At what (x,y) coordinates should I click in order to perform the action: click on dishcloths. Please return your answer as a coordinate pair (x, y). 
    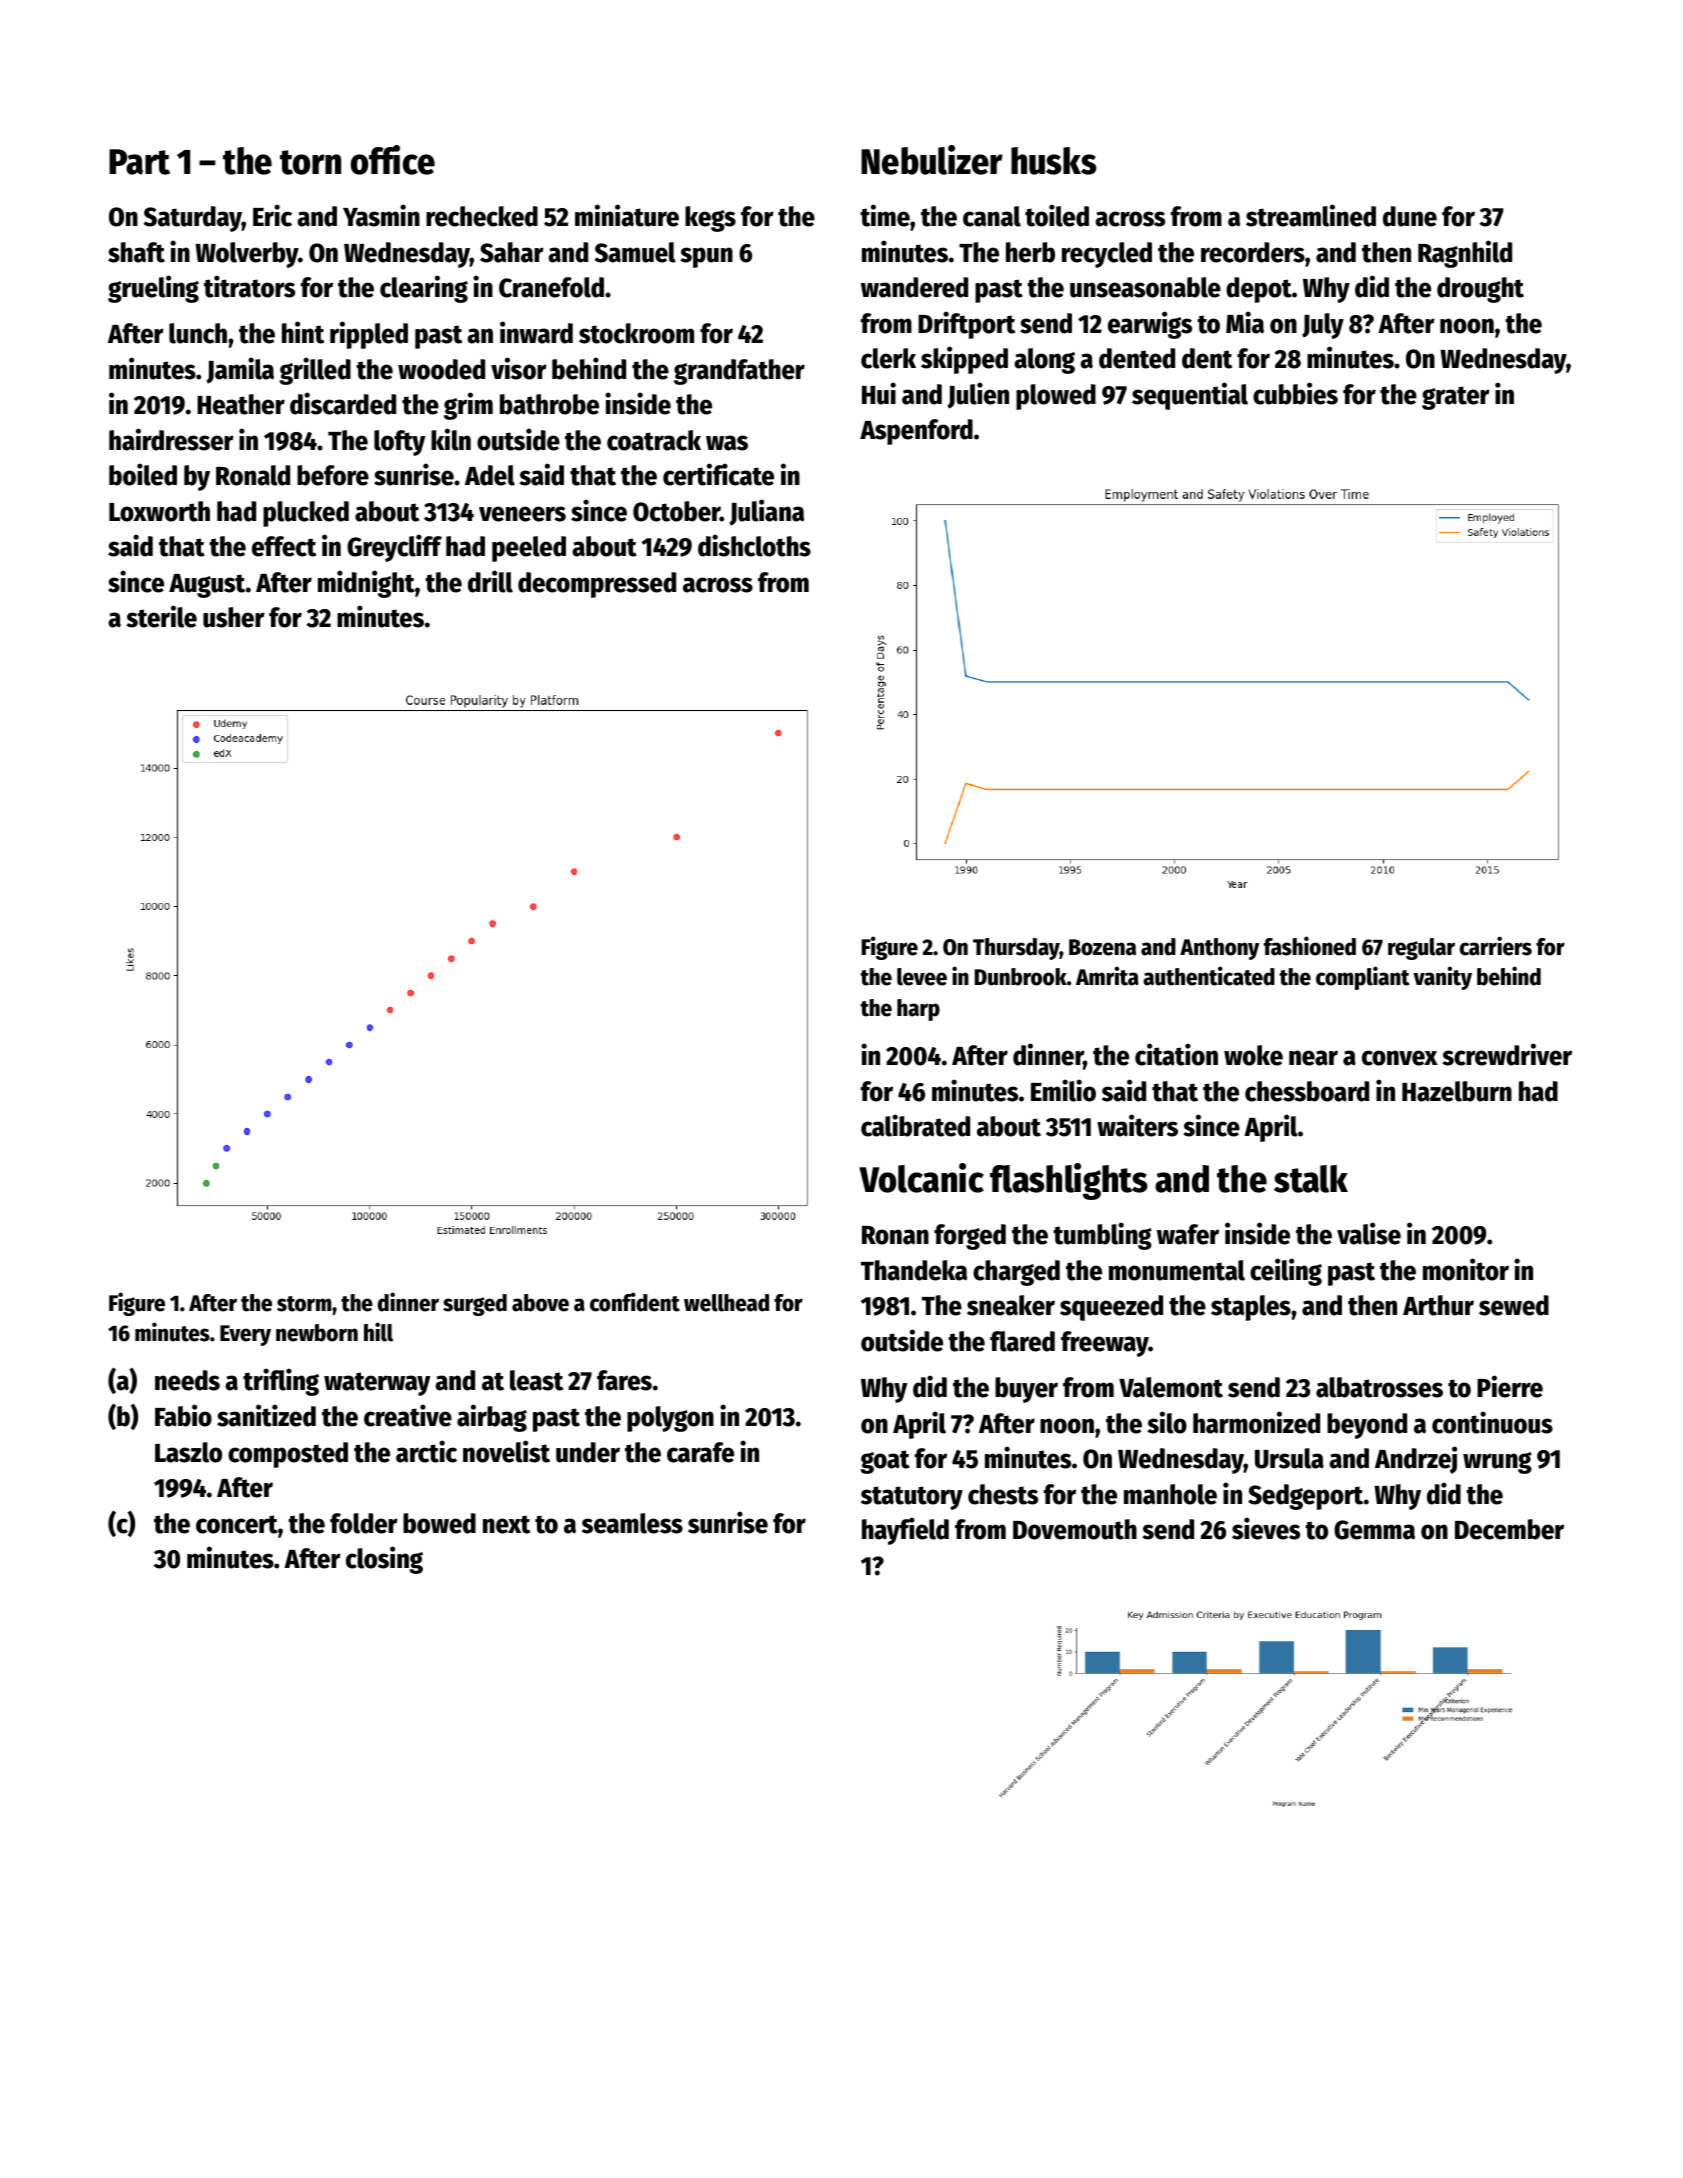
    Looking at the image, I should click on (754, 545).
